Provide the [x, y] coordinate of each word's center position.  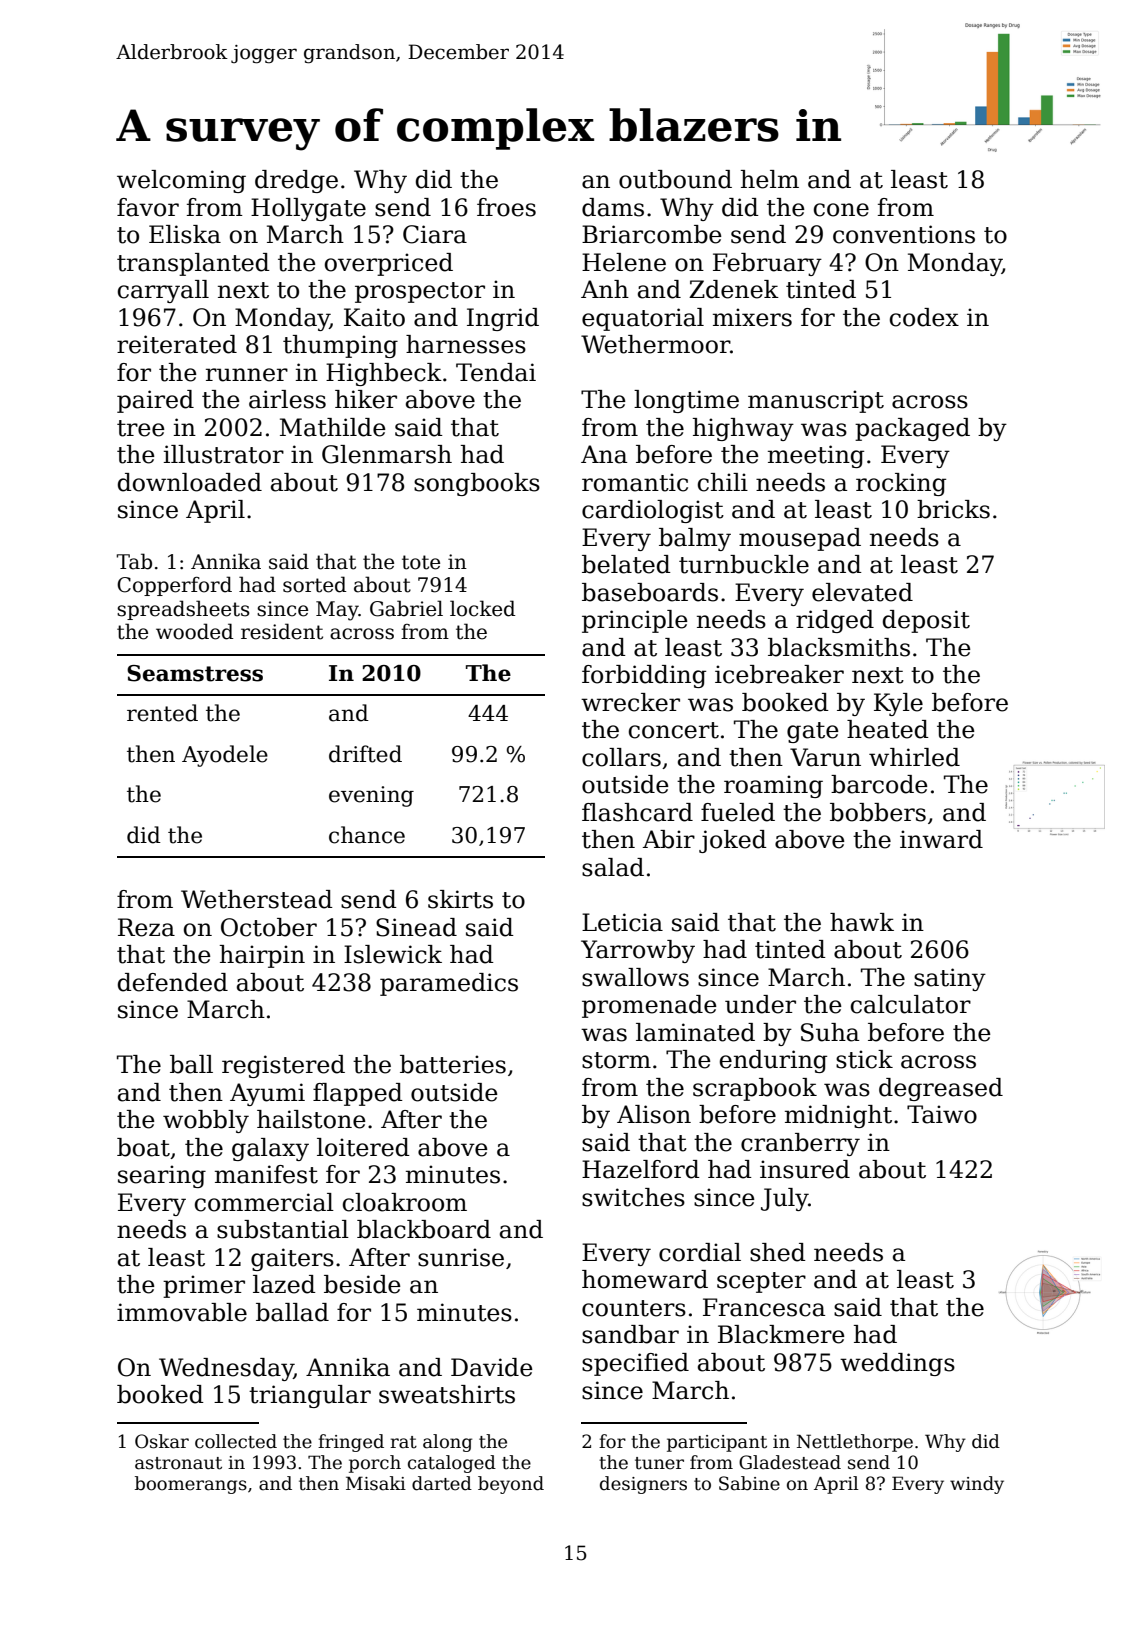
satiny [950, 979]
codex [924, 317]
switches [633, 1197]
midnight [838, 1116]
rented [162, 713]
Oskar [162, 1441]
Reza [146, 927]
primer [204, 1286]
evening [371, 796]
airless [287, 399]
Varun [825, 757]
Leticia [622, 922]
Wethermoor [655, 344]
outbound [675, 179]
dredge [296, 181]
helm [770, 179]
